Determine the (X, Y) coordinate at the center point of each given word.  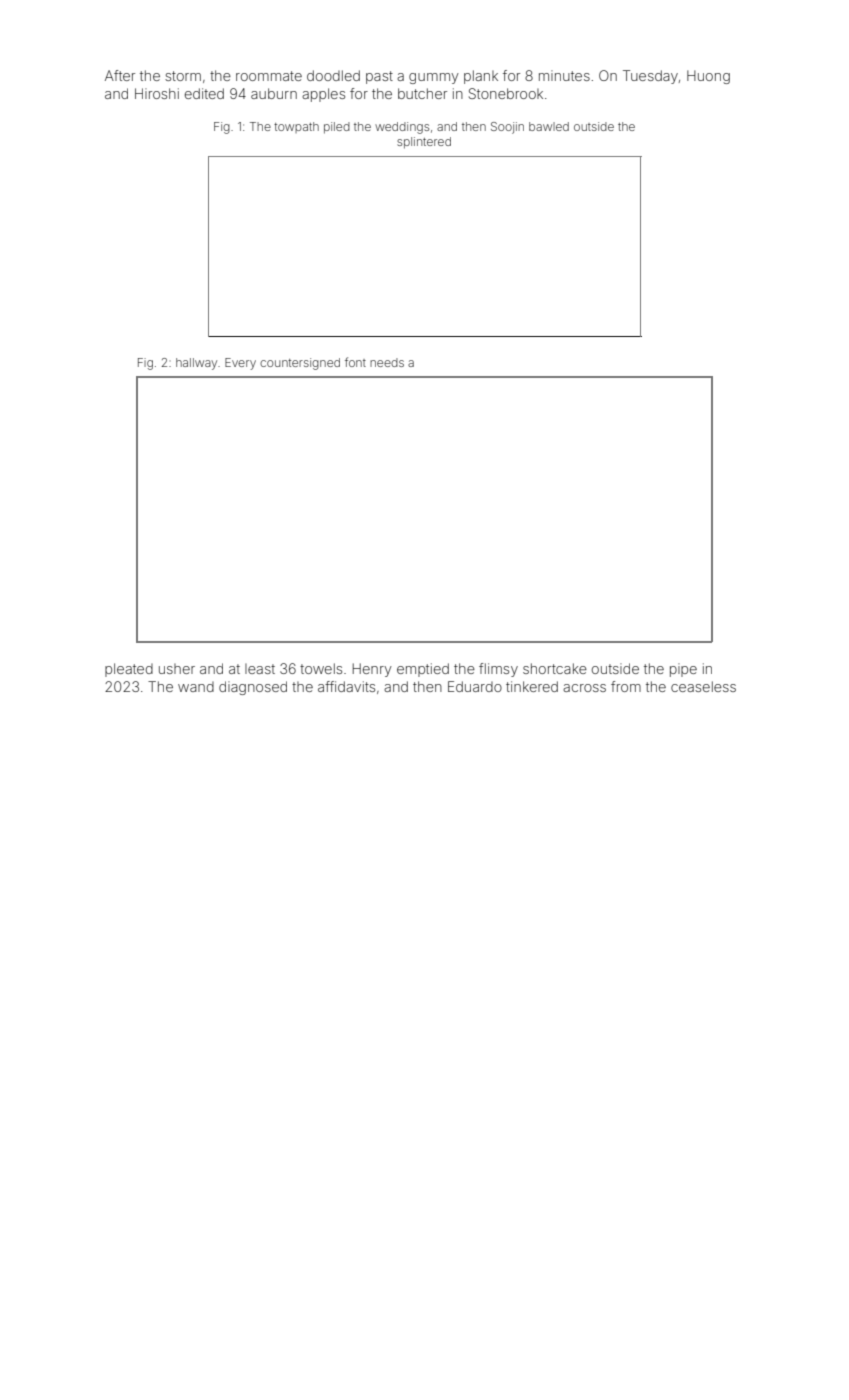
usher (177, 669)
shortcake (555, 668)
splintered (424, 143)
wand (196, 687)
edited (204, 93)
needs (387, 362)
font (355, 362)
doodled (333, 75)
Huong (708, 77)
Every (240, 364)
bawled (549, 126)
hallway (196, 364)
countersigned (300, 364)
